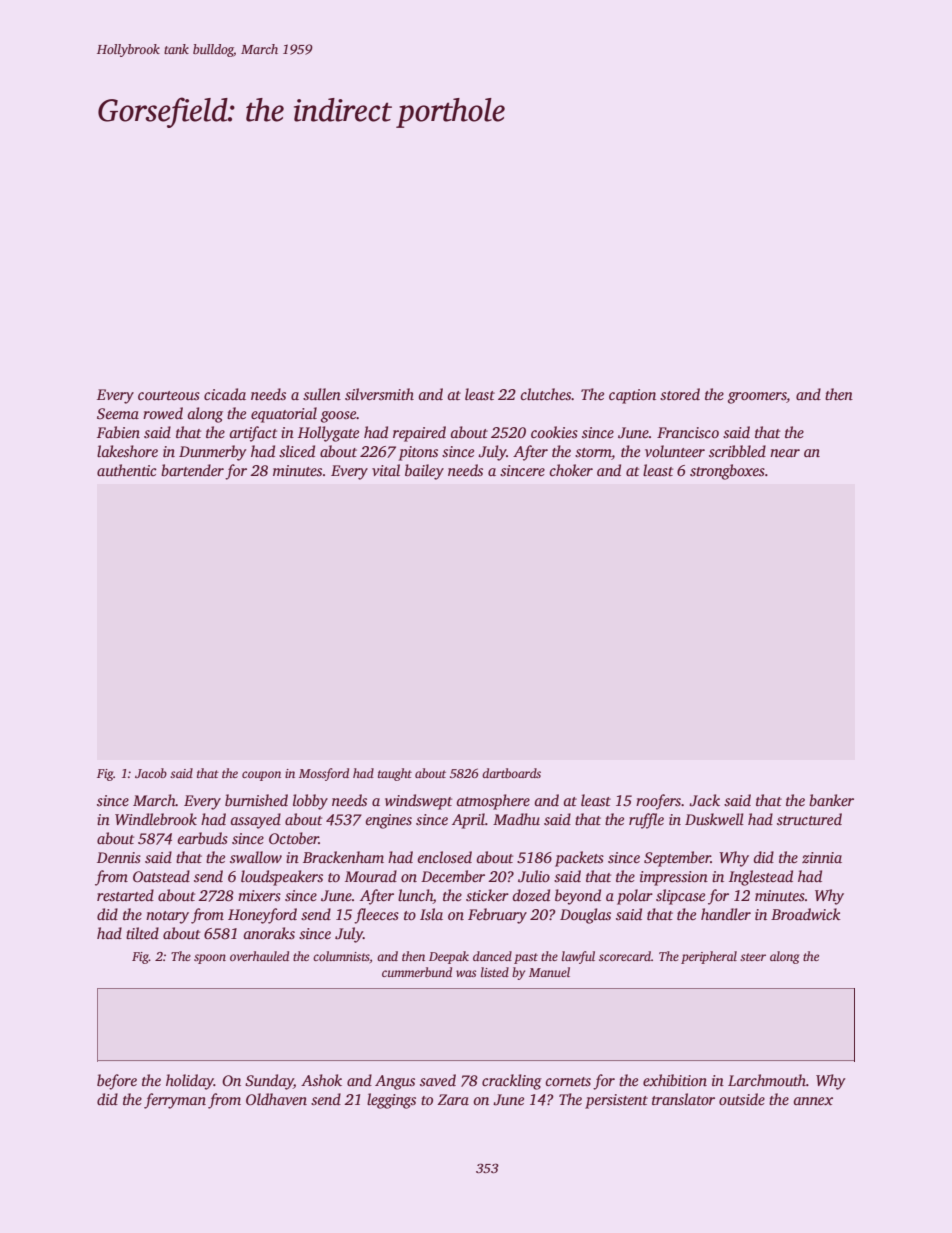 The height and width of the image is (1233, 952). I want to click on Larchmouth, so click(767, 1080).
